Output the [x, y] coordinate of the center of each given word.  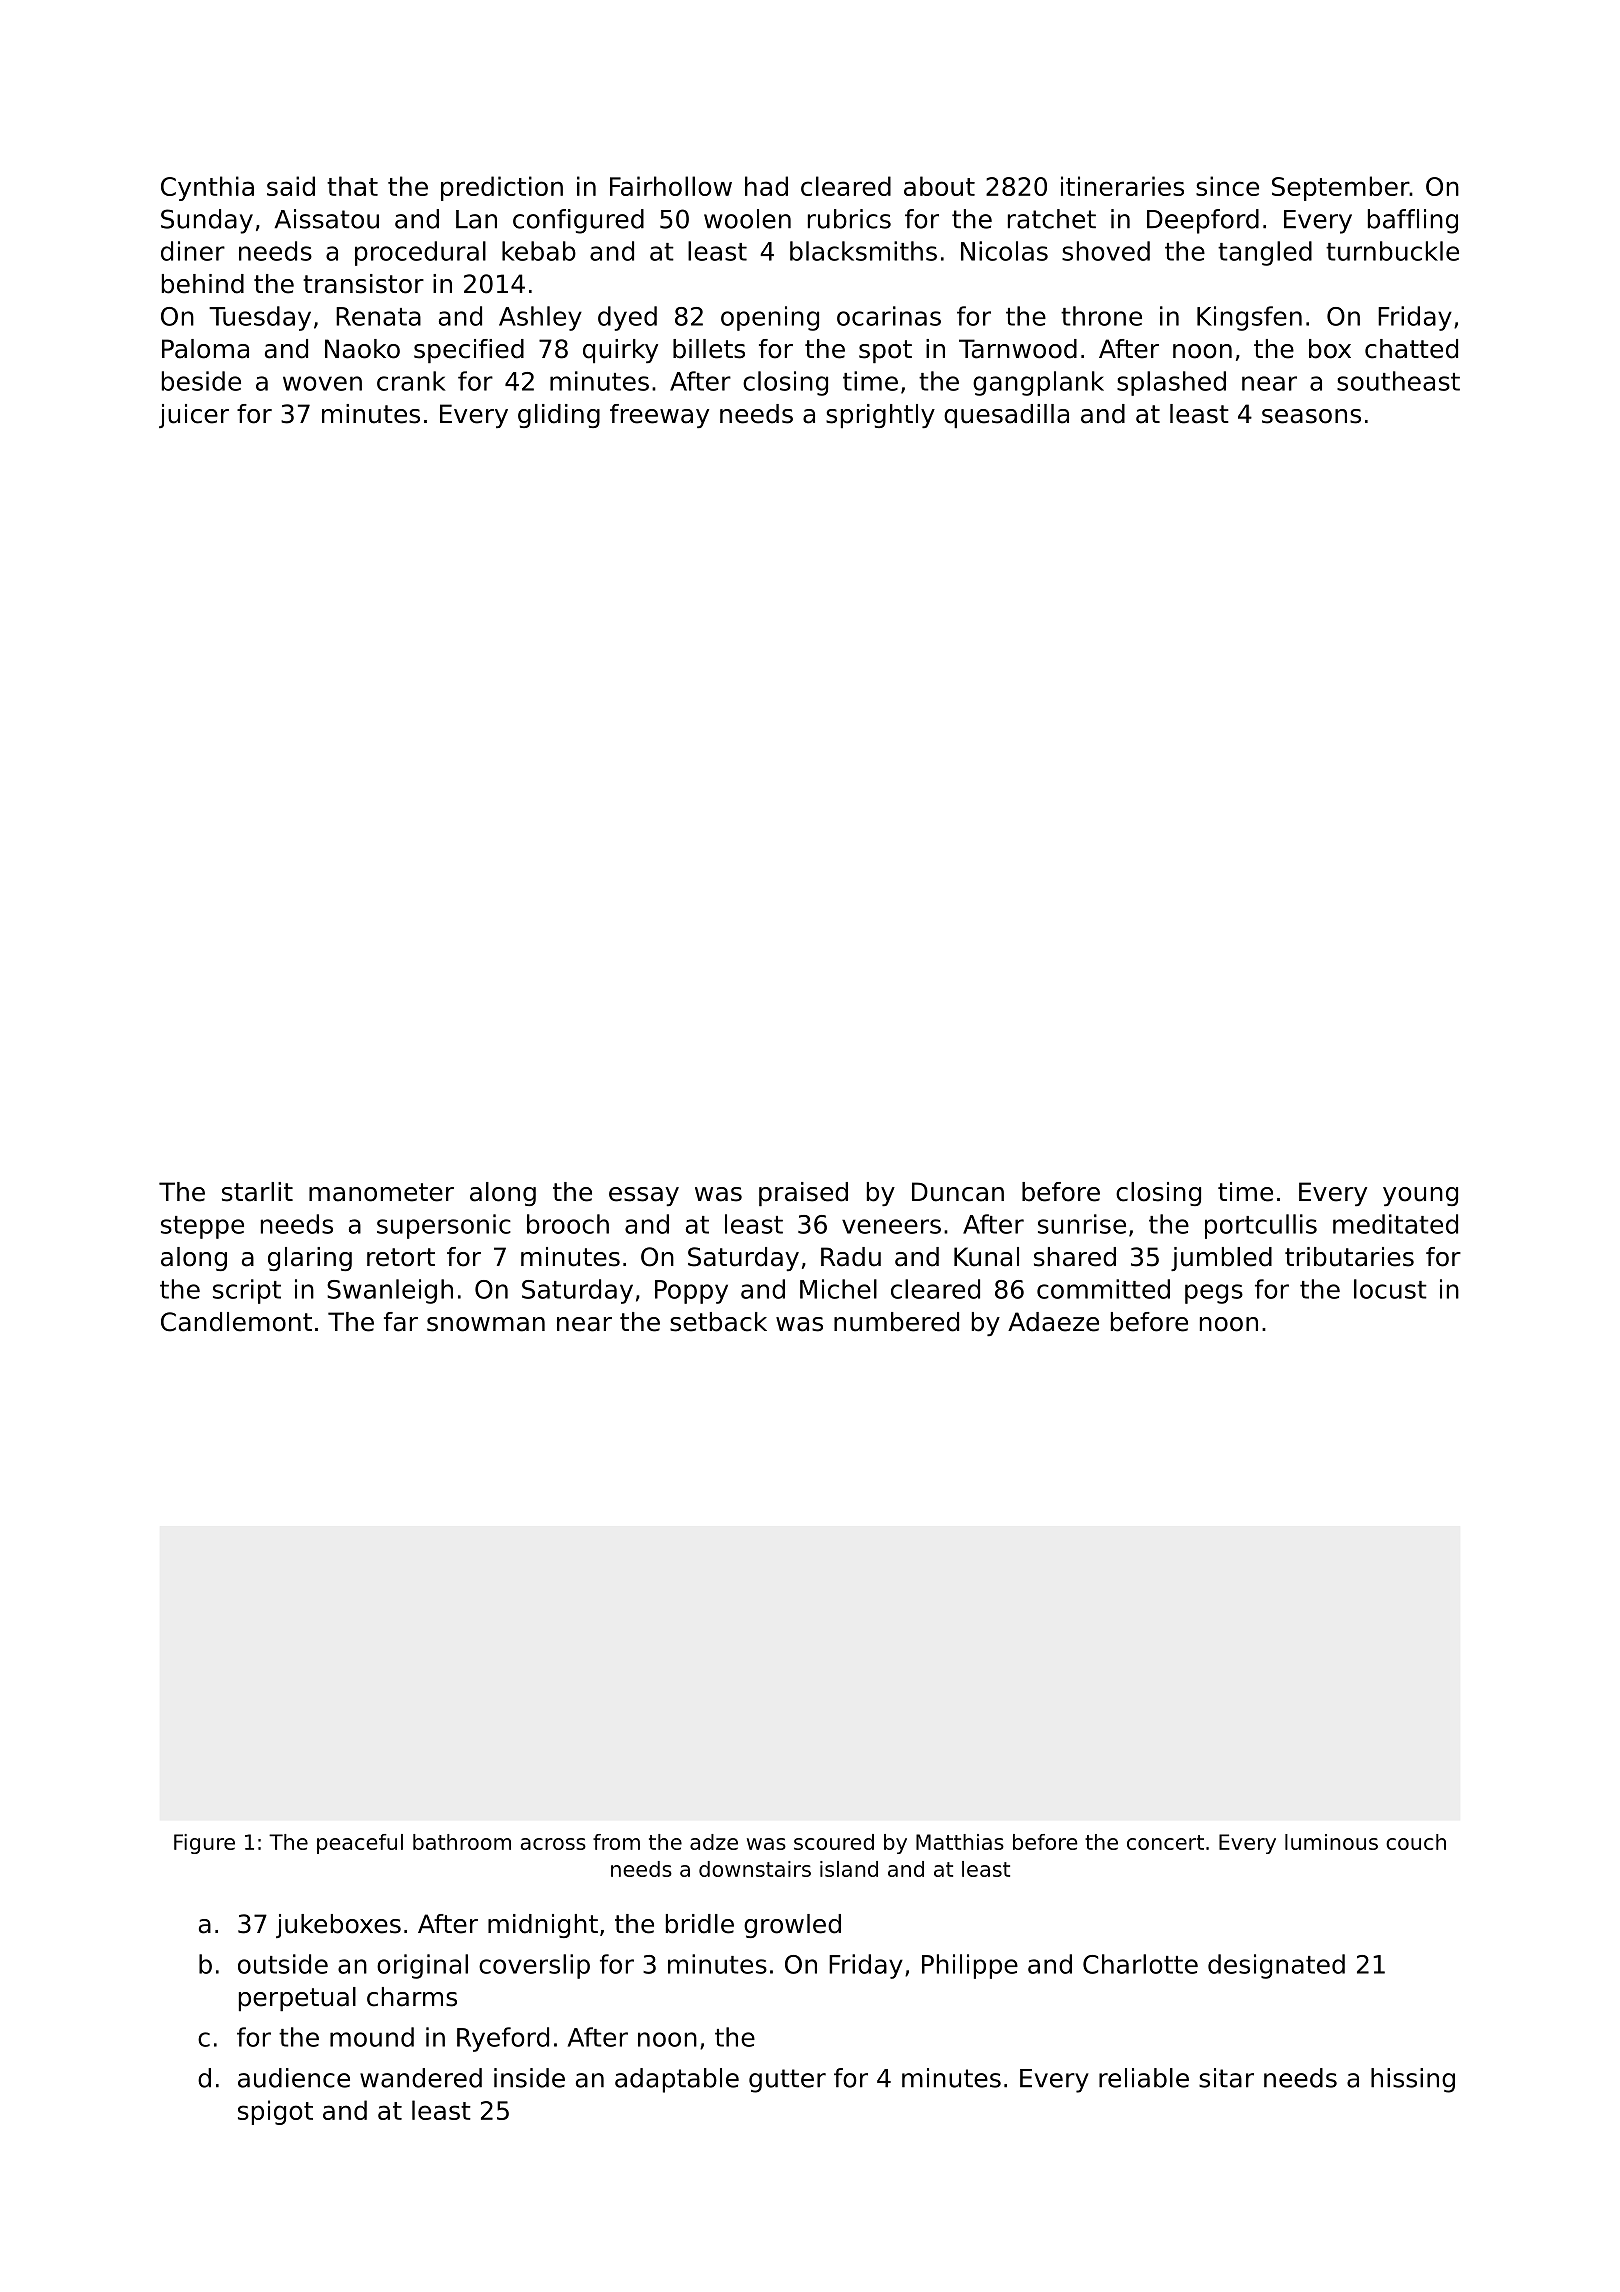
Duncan [958, 1192]
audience [294, 2078]
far [401, 1322]
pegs [1214, 1294]
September [1340, 188]
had [766, 186]
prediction [502, 188]
